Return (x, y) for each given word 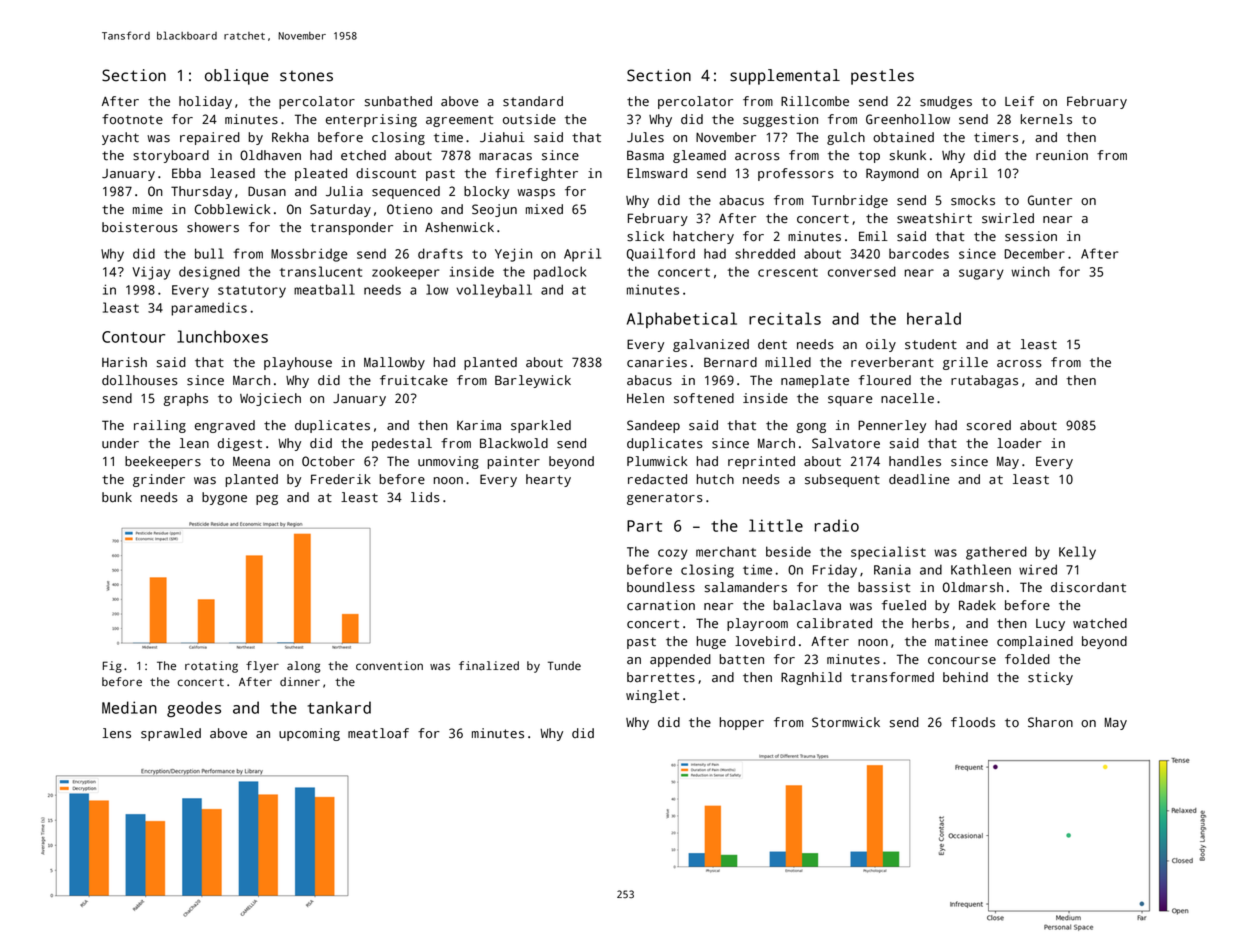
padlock (560, 273)
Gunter (1050, 200)
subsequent (842, 480)
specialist (888, 553)
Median (129, 707)
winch (1030, 271)
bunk (117, 497)
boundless (661, 587)
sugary (981, 274)
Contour (133, 337)
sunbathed (398, 101)
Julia (344, 191)
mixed (544, 209)
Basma (645, 155)
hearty (548, 480)
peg (267, 500)
